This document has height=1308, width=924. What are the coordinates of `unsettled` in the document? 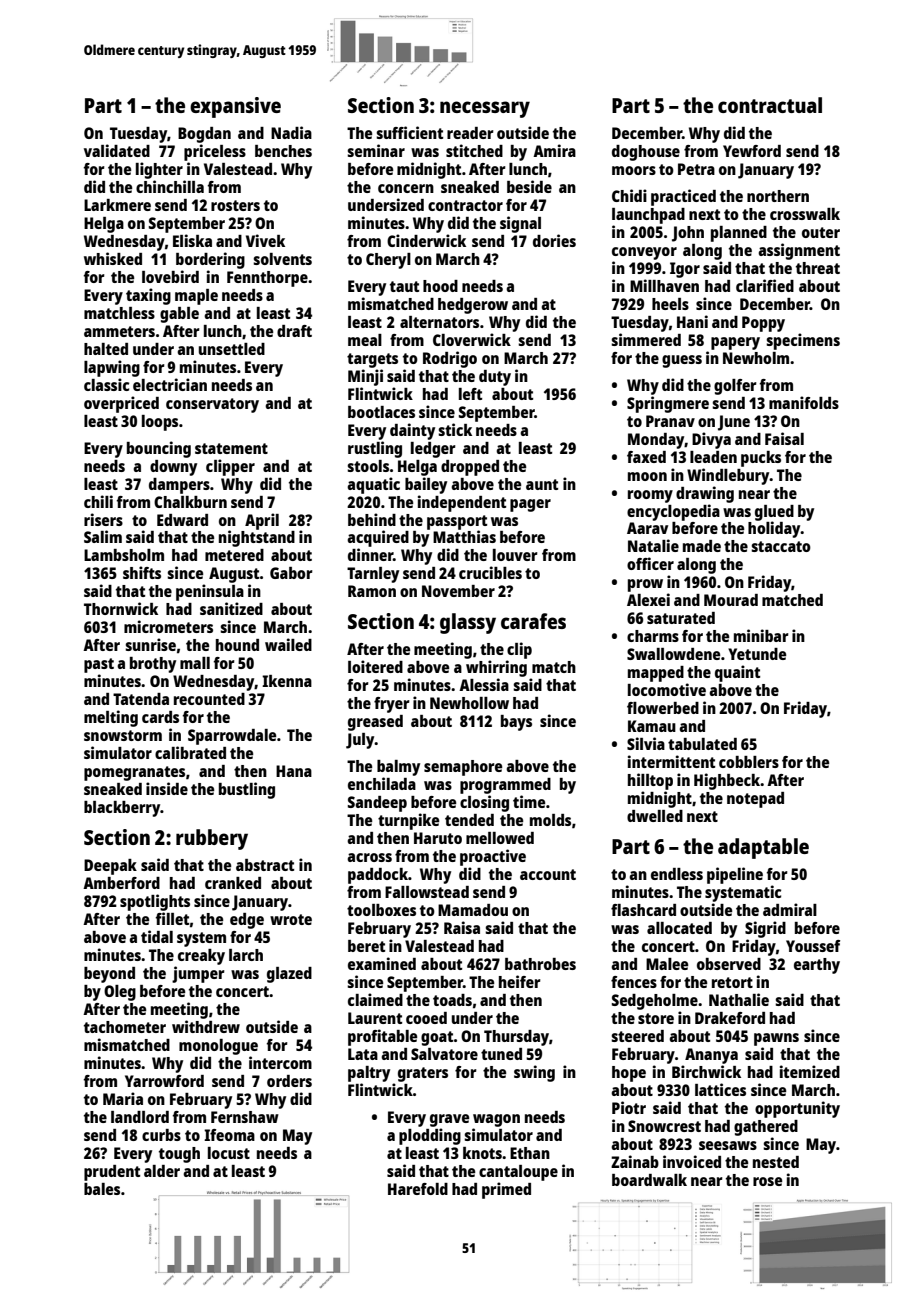 It's located at (232, 349).
